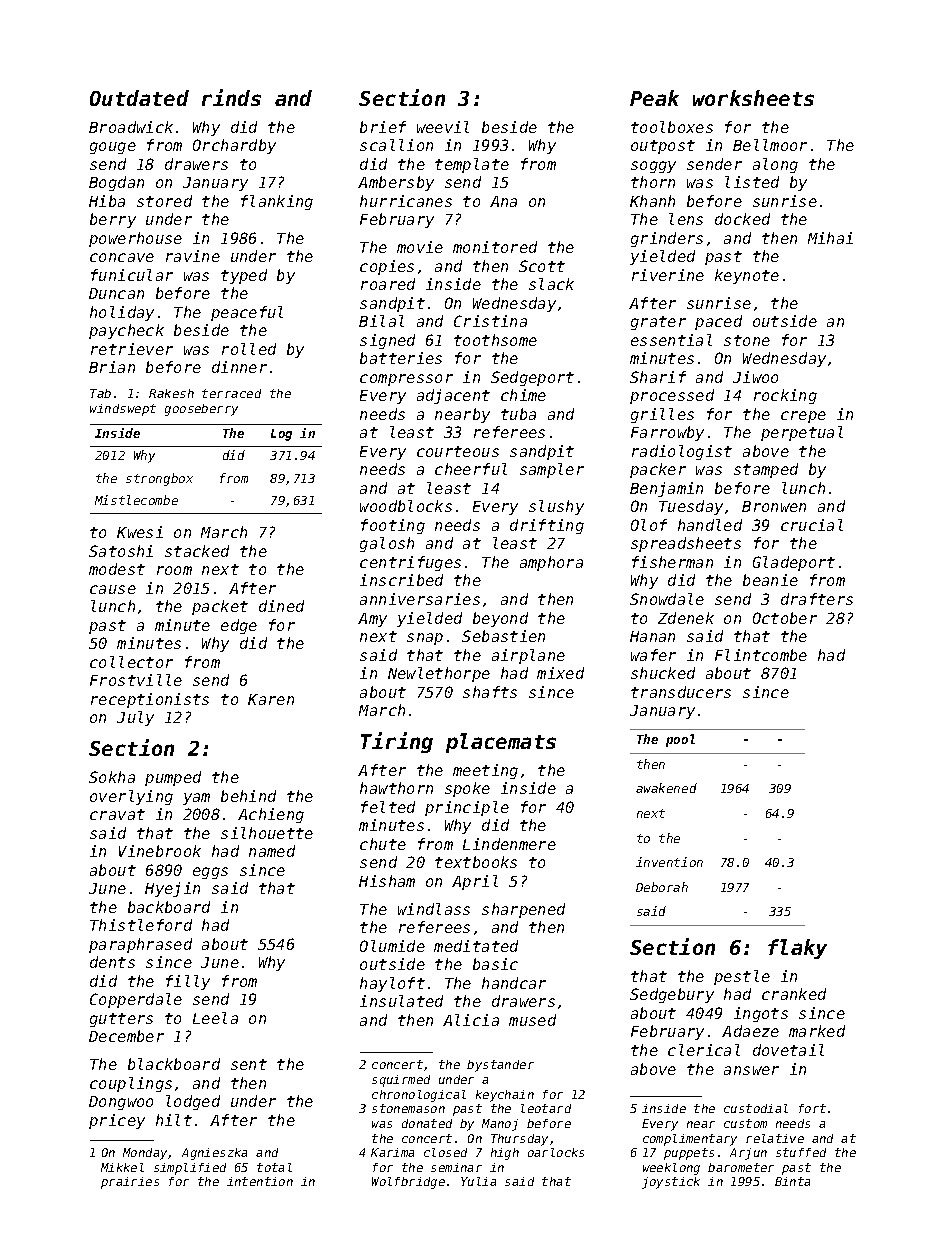 Image resolution: width=952 pixels, height=1233 pixels. I want to click on compressor, so click(406, 380).
